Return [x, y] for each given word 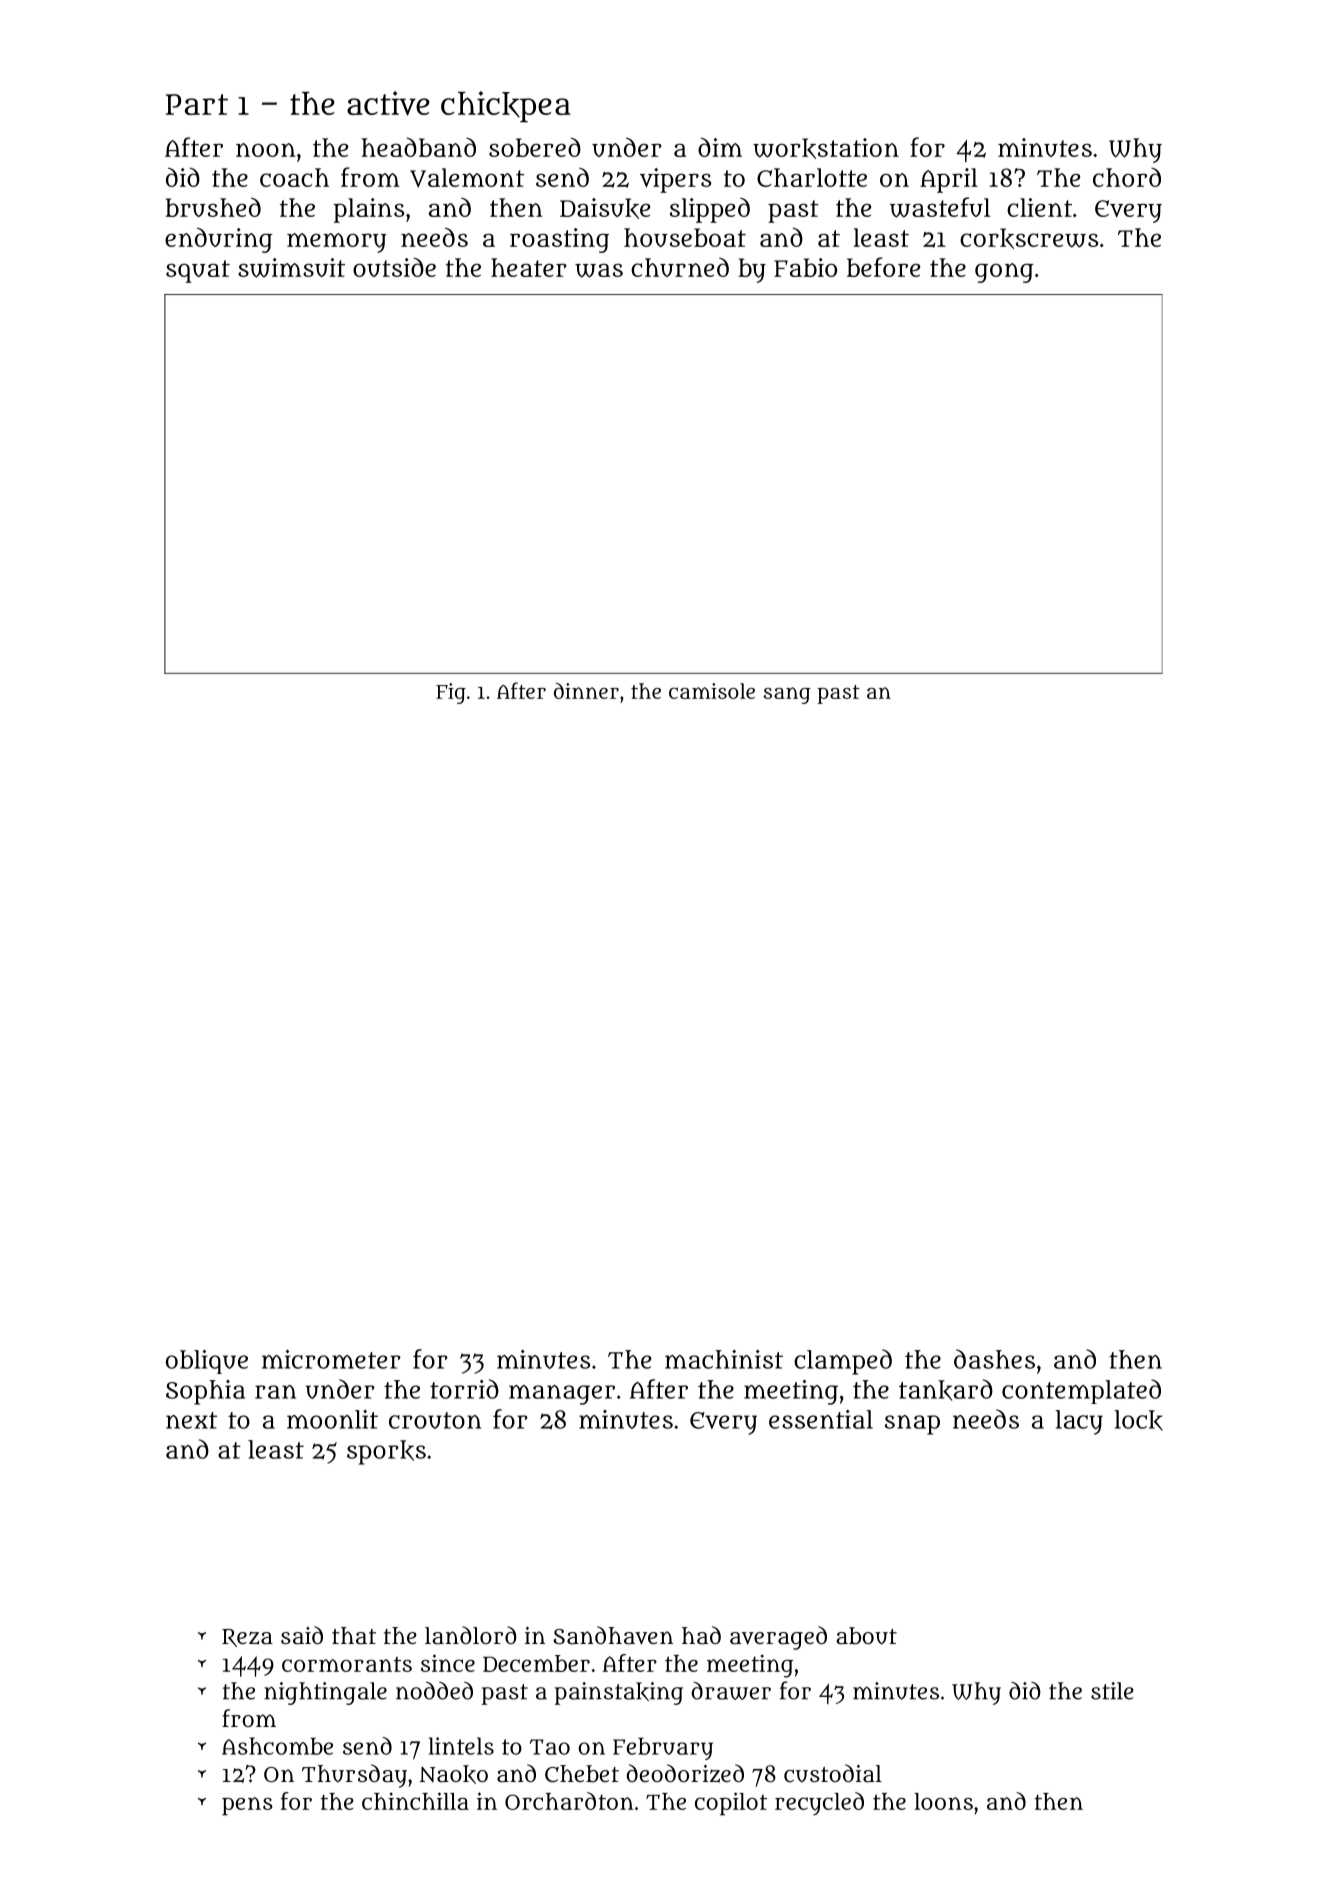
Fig [451, 693]
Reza [247, 1638]
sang [787, 695]
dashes [994, 1359]
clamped [843, 1362]
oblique [207, 1362]
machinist [724, 1359]
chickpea [506, 107]
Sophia [205, 1392]
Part [197, 104]
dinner [586, 691]
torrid [464, 1389]
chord [1127, 177]
